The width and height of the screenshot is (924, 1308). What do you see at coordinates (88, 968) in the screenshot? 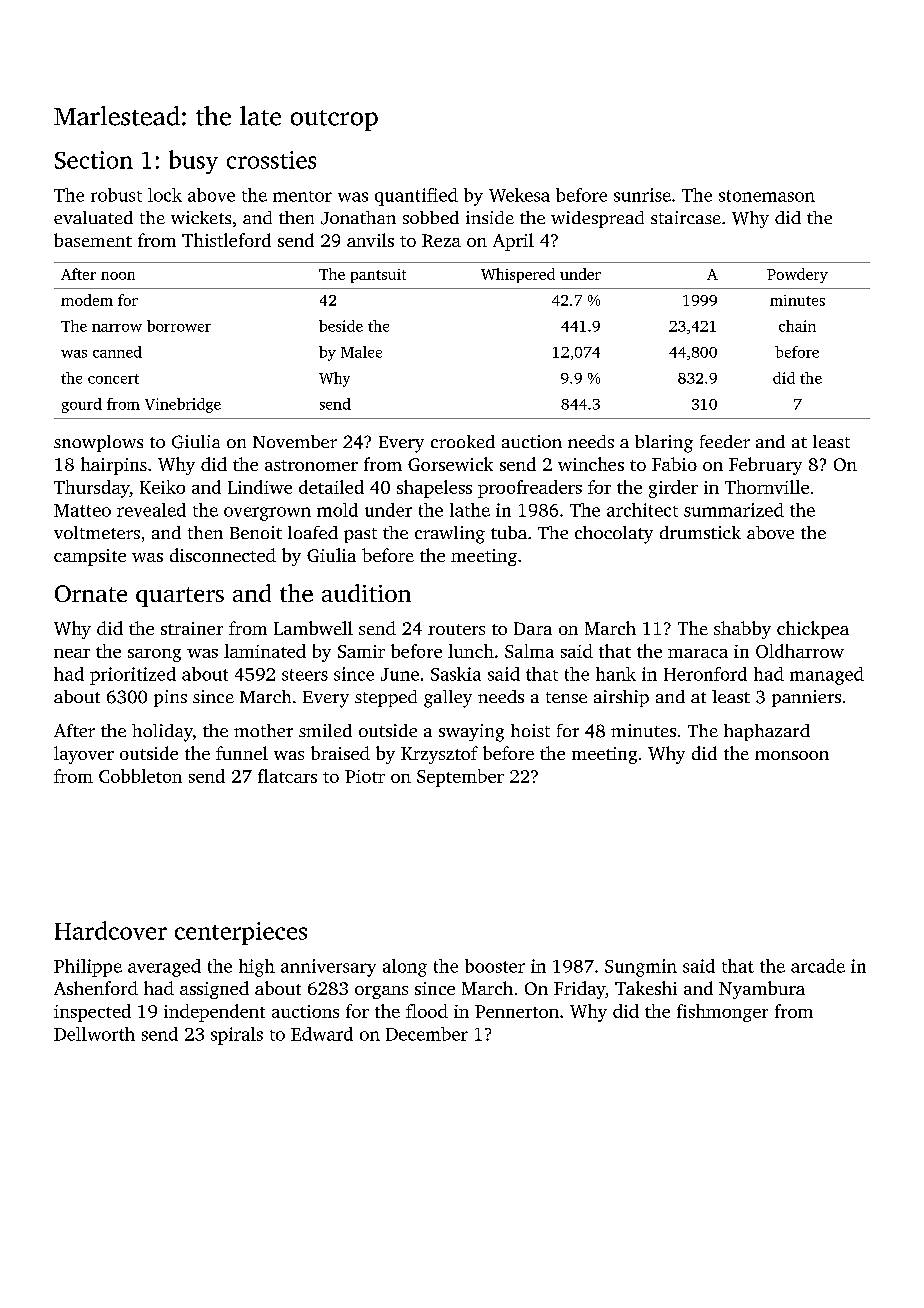
I see `Philippe` at bounding box center [88, 968].
